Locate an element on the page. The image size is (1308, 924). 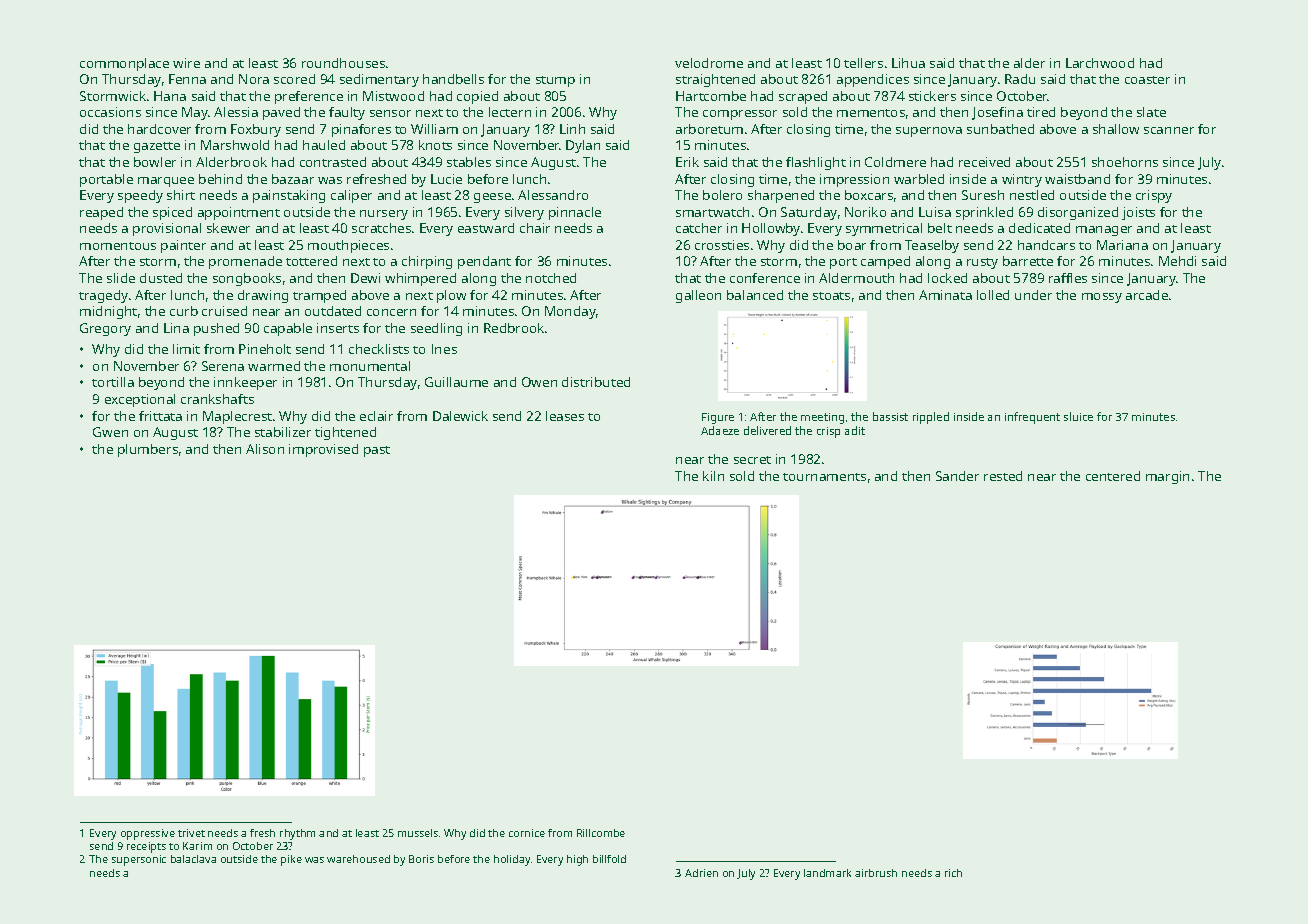
Sander is located at coordinates (957, 476).
